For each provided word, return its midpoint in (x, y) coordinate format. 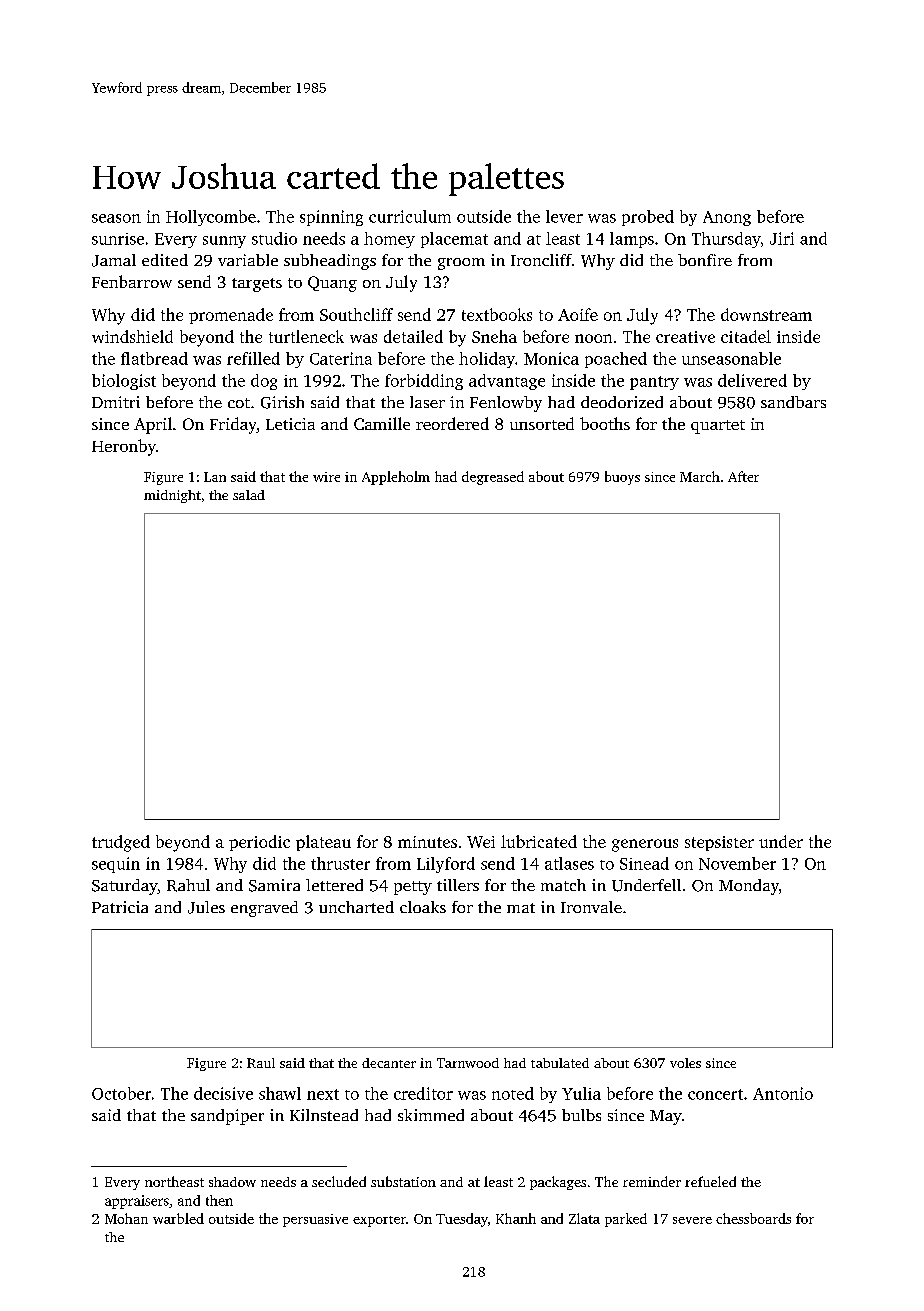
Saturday (124, 887)
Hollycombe (211, 218)
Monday (749, 887)
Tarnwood (468, 1063)
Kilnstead (324, 1115)
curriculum (410, 216)
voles (685, 1063)
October (121, 1093)
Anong (727, 218)
